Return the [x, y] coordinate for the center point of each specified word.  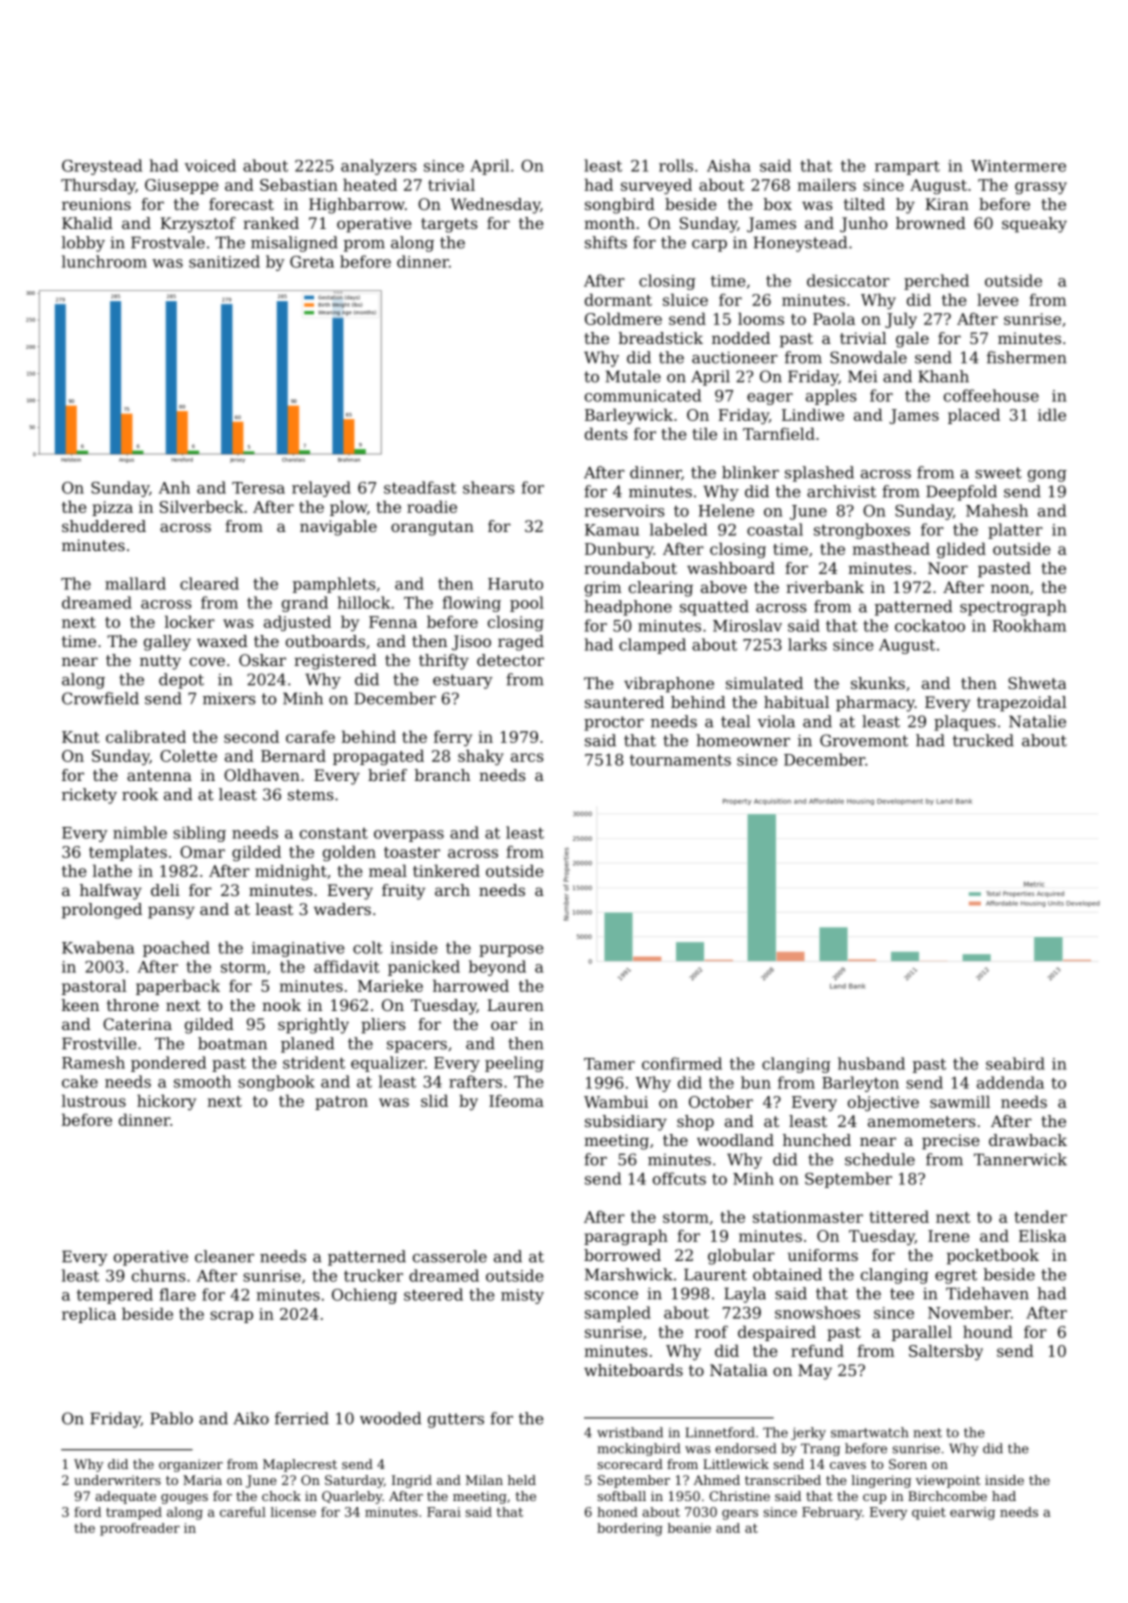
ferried [302, 1418]
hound [988, 1331]
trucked [983, 740]
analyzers [378, 167]
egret [956, 1276]
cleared [209, 583]
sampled [618, 1314]
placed [974, 416]
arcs [527, 757]
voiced [210, 165]
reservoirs [624, 511]
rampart [907, 168]
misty [522, 1296]
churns [158, 1275]
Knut [81, 737]
